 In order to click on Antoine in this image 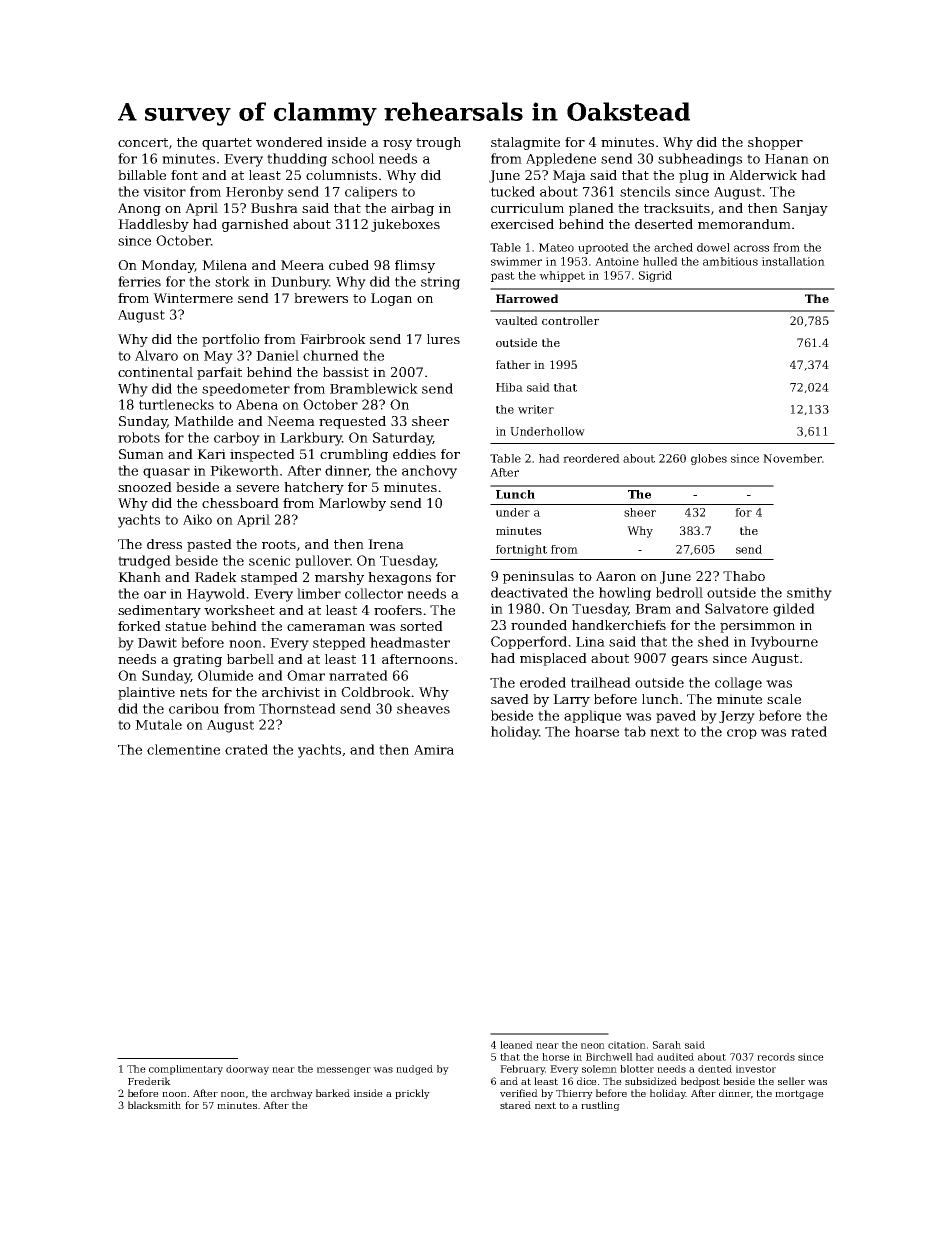, I will do `click(617, 261)`.
